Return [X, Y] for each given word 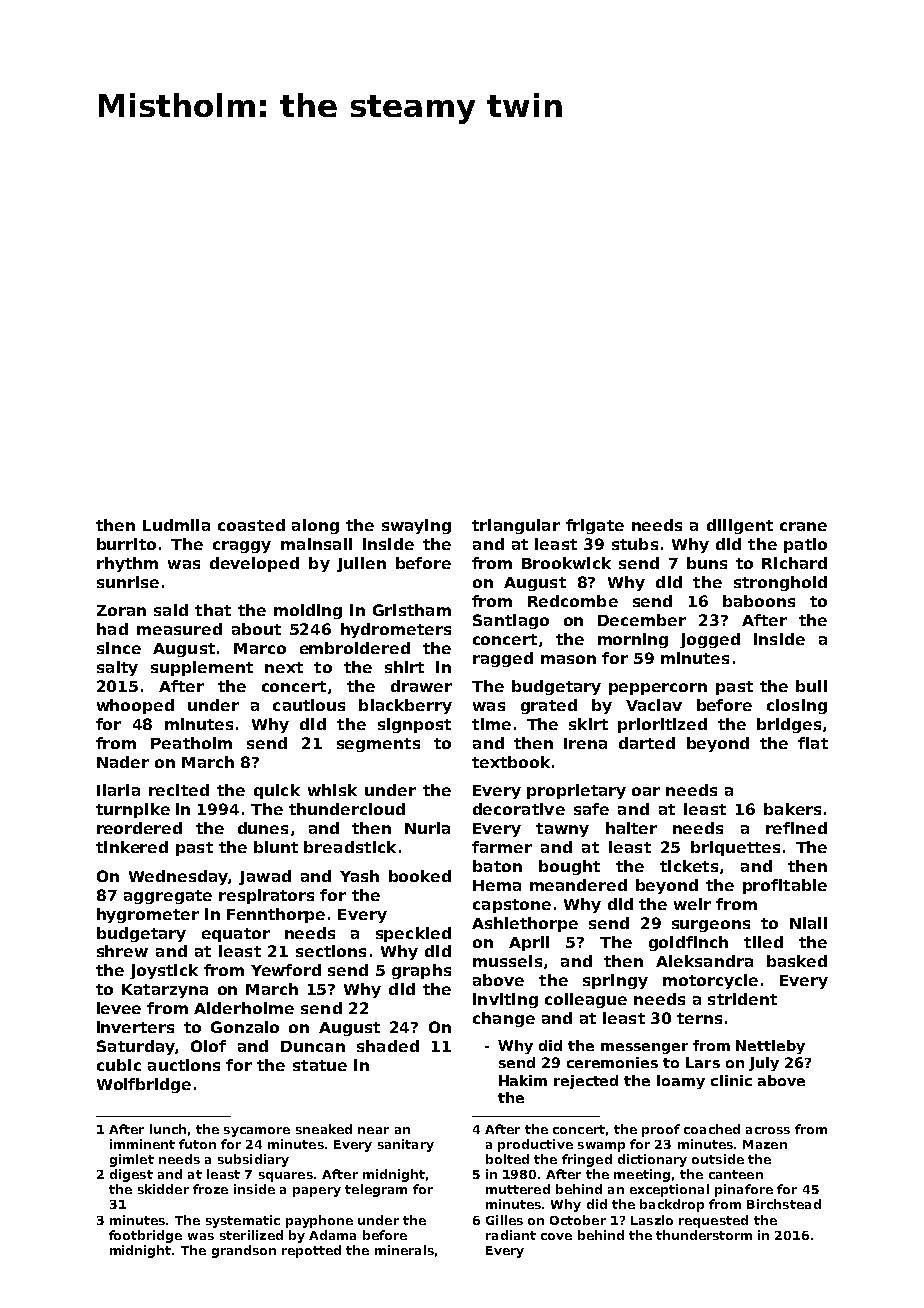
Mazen [765, 1144]
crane [803, 526]
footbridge [145, 1236]
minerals [404, 1250]
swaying [416, 526]
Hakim [523, 1080]
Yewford [286, 970]
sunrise [128, 582]
